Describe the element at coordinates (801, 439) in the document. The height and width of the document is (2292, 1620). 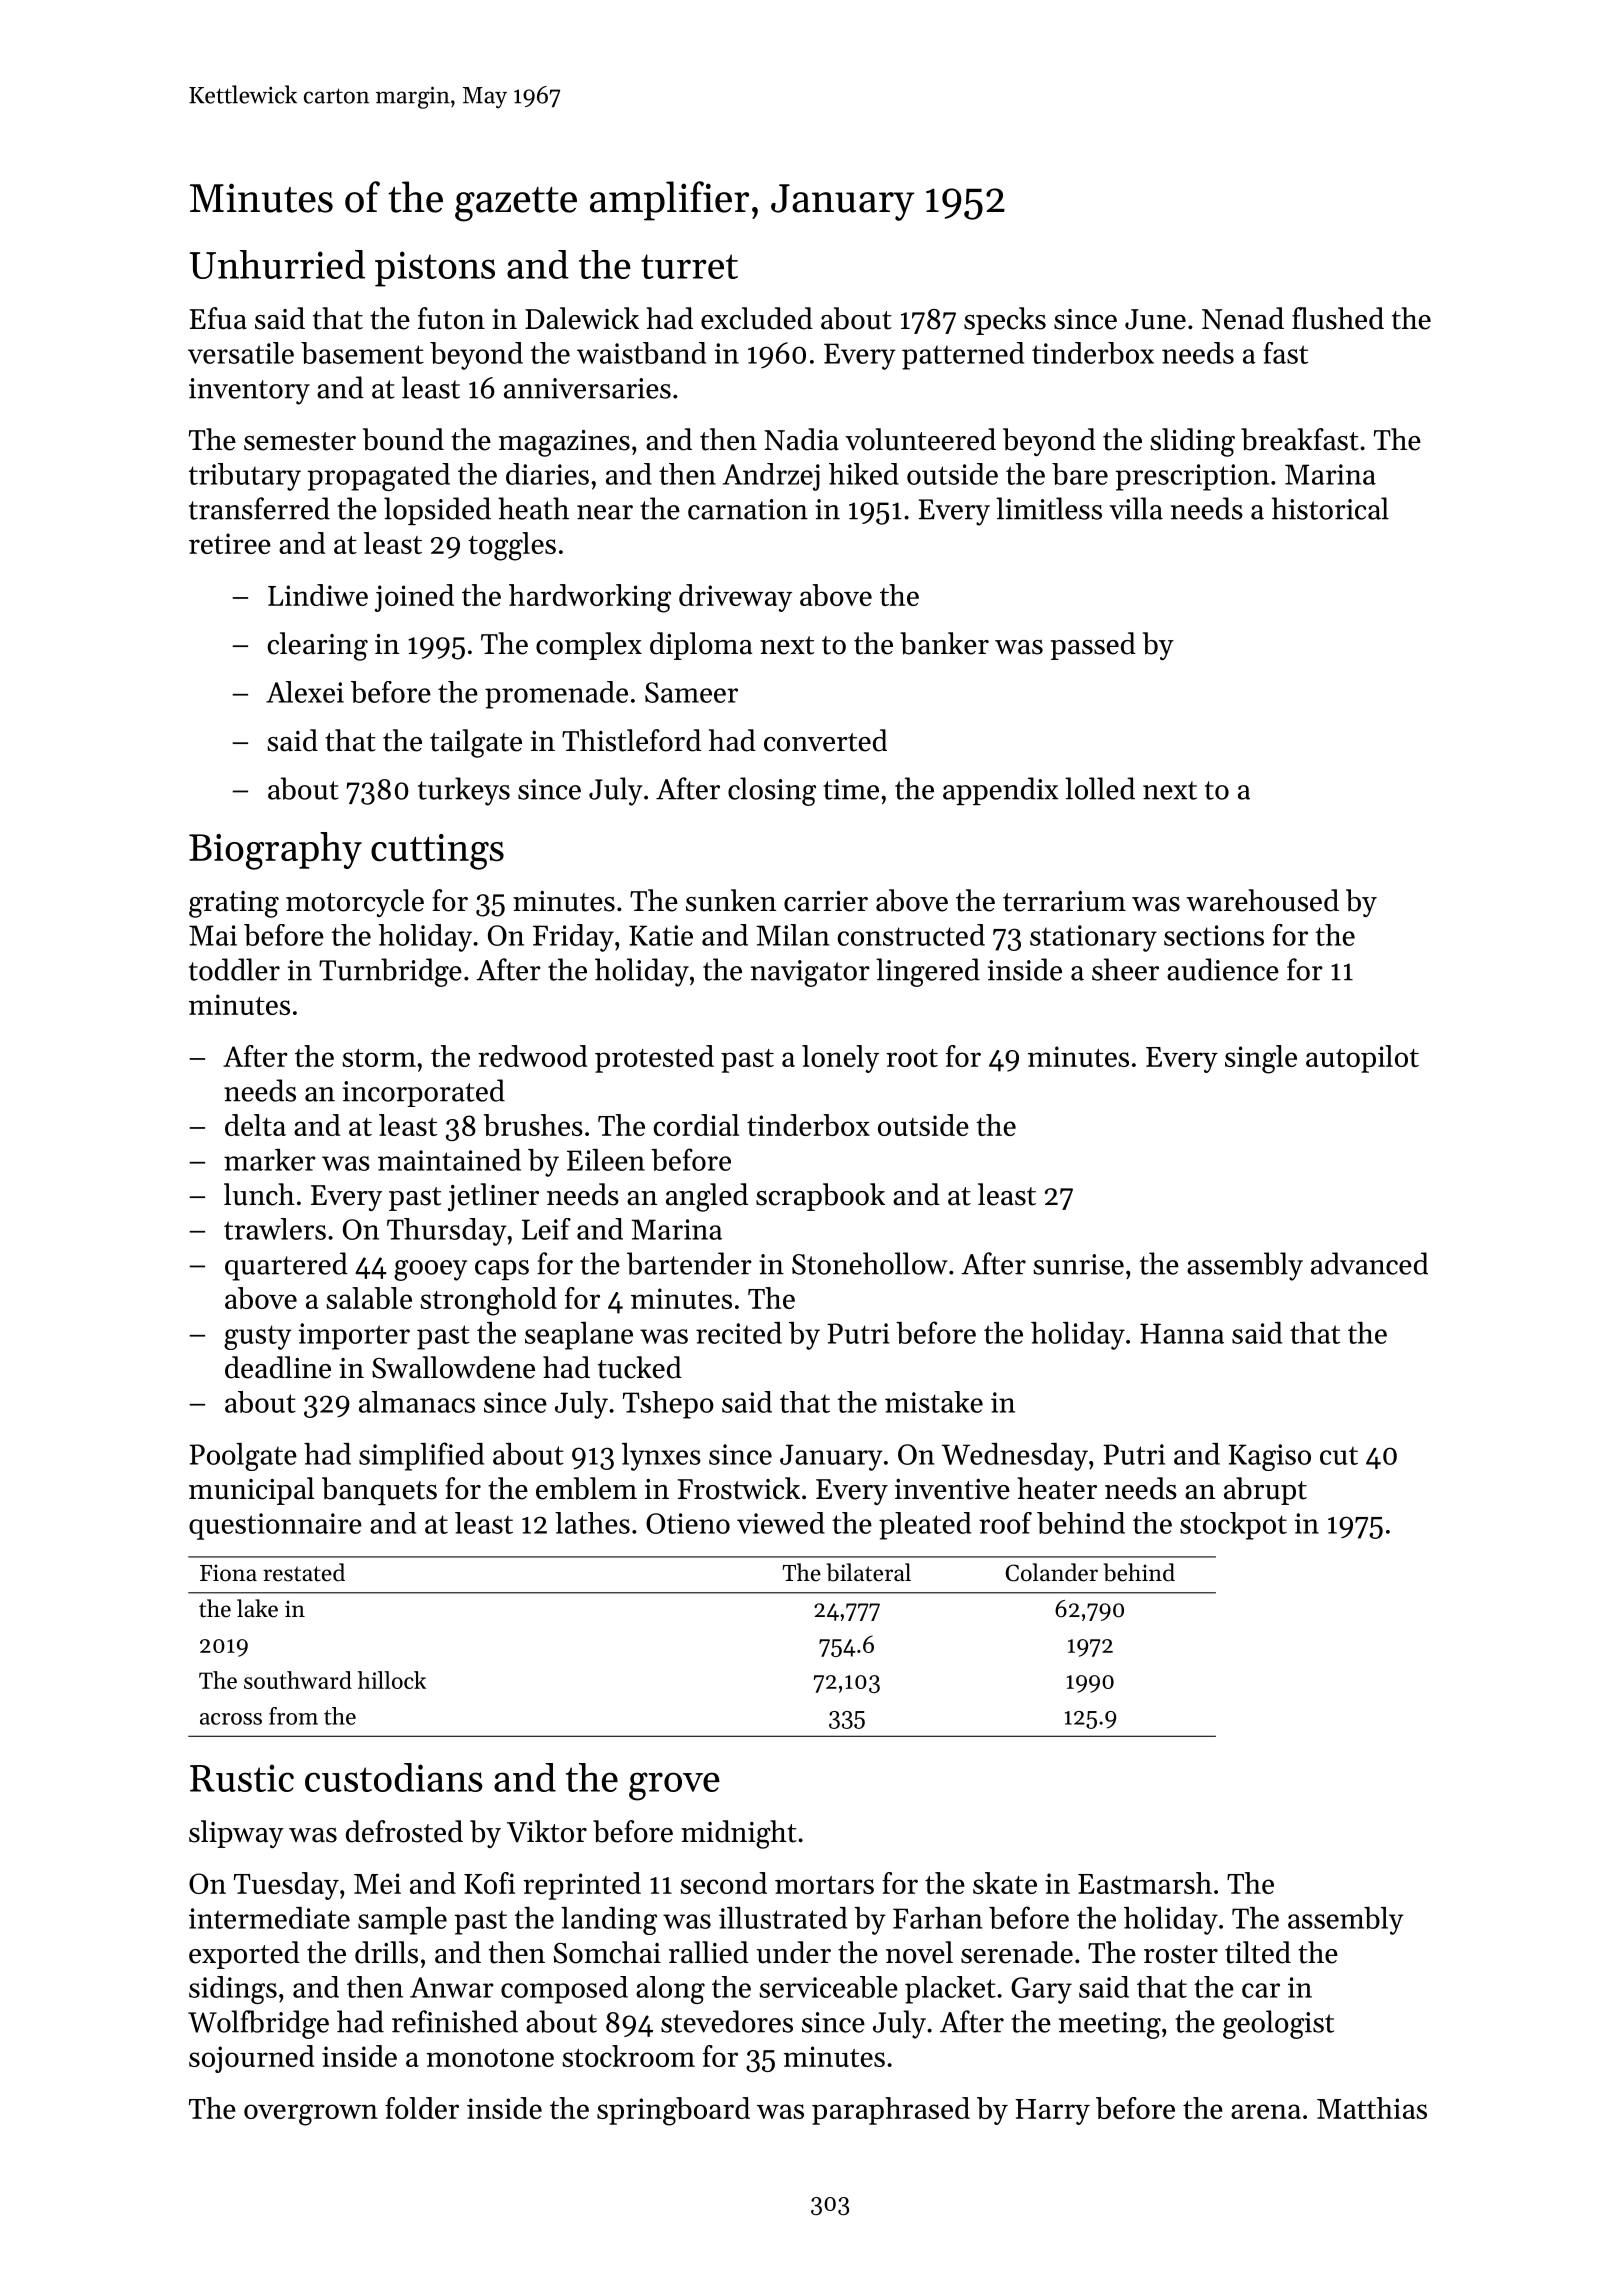
I see `Nadia` at that location.
